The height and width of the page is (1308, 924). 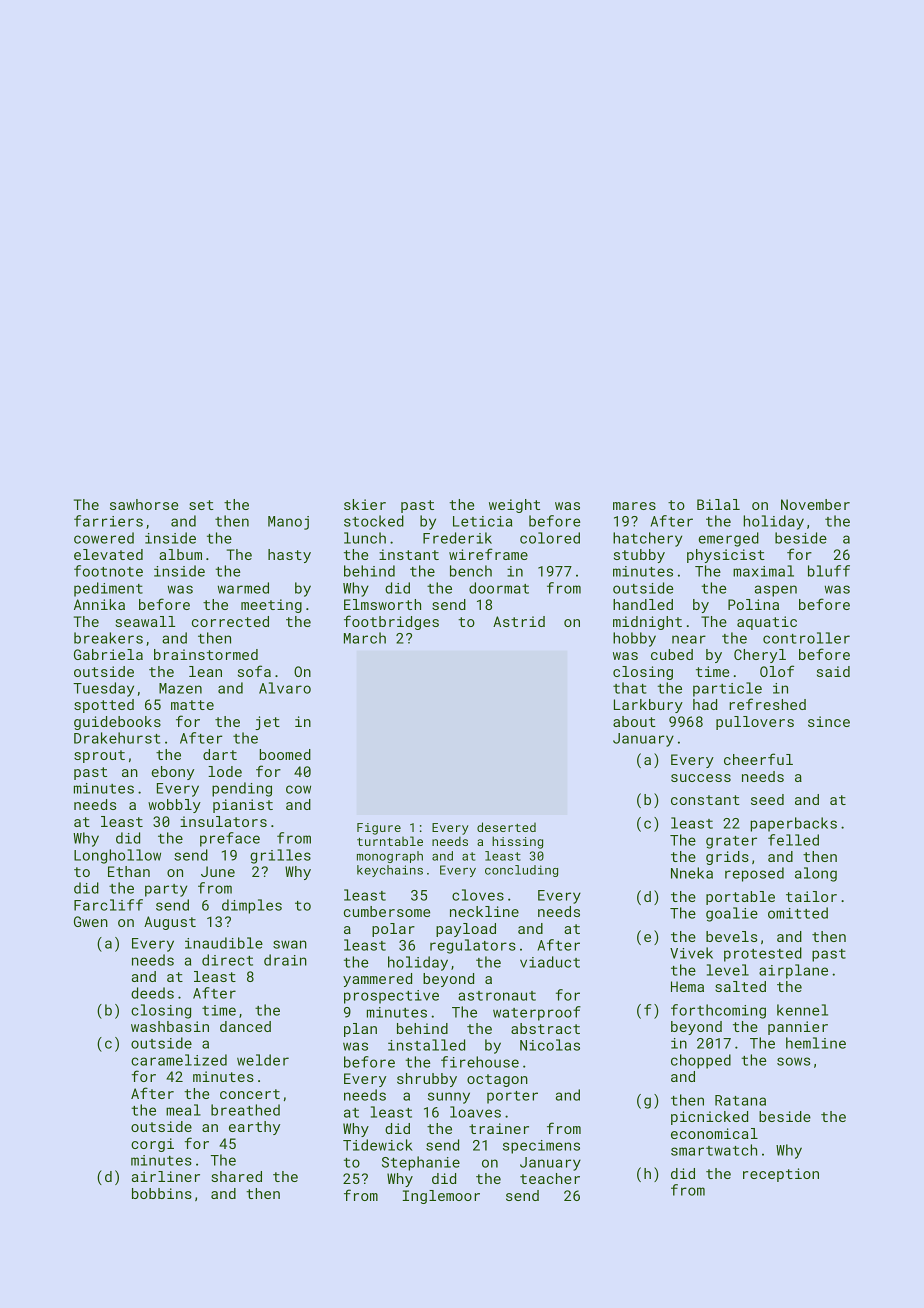 I want to click on trainer, so click(x=499, y=1128).
